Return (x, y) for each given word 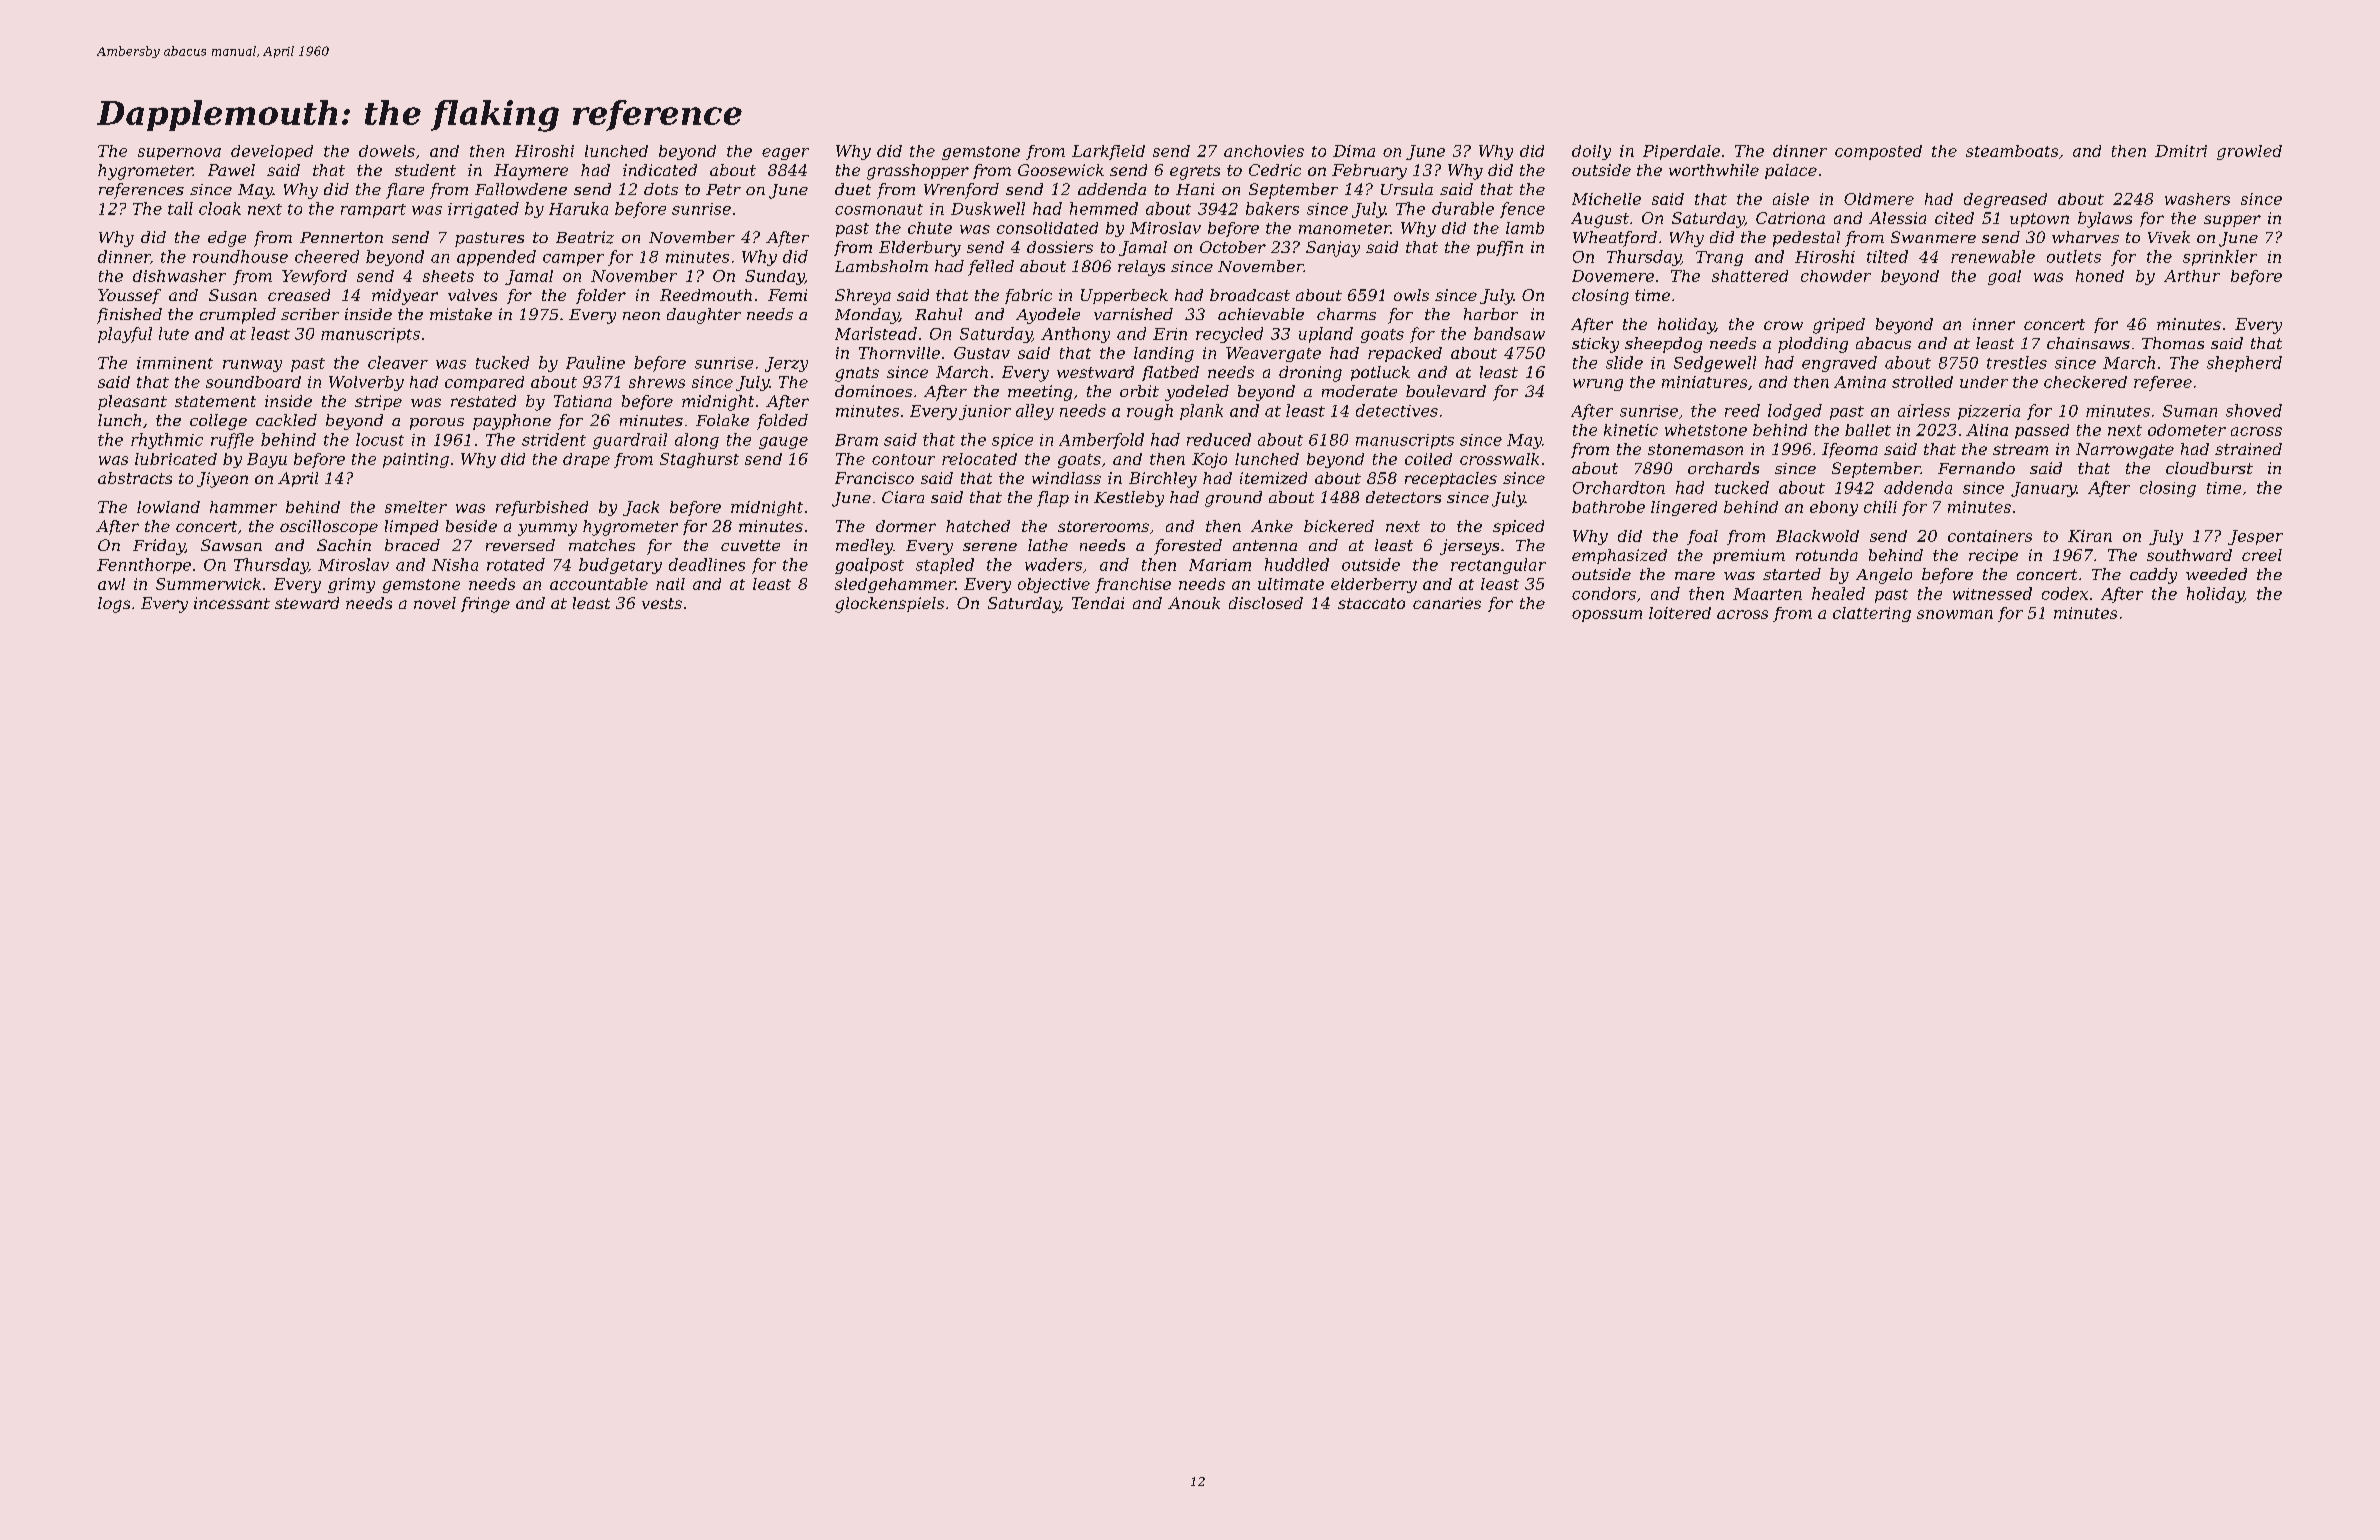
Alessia (1897, 218)
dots (661, 189)
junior (985, 412)
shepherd (2244, 364)
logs (114, 605)
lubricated (176, 459)
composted (1878, 152)
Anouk (1194, 603)
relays (1141, 268)
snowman (1955, 614)
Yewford (314, 277)
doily (1591, 152)
